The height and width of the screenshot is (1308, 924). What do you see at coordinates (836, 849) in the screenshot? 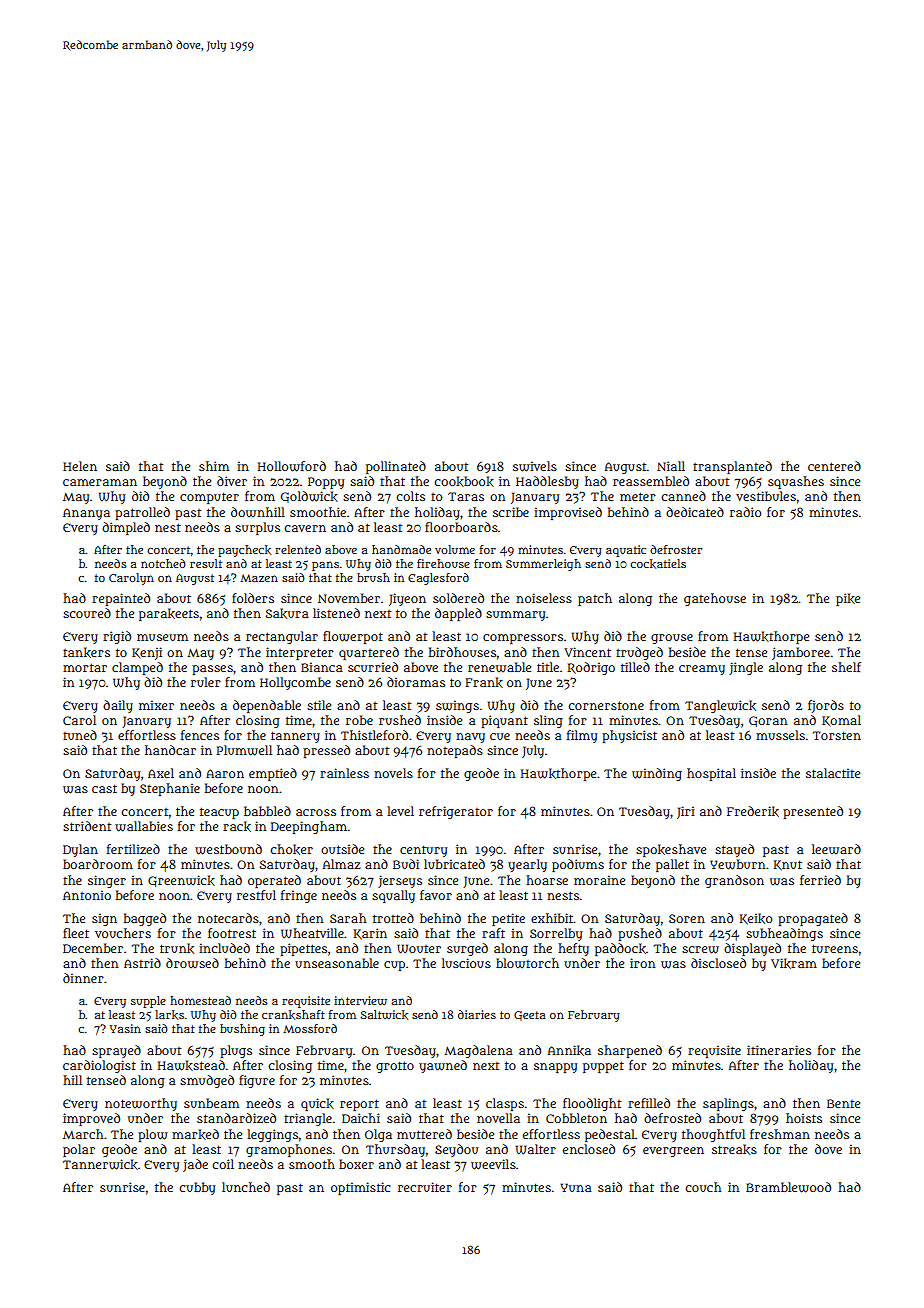
I see `leeward` at bounding box center [836, 849].
